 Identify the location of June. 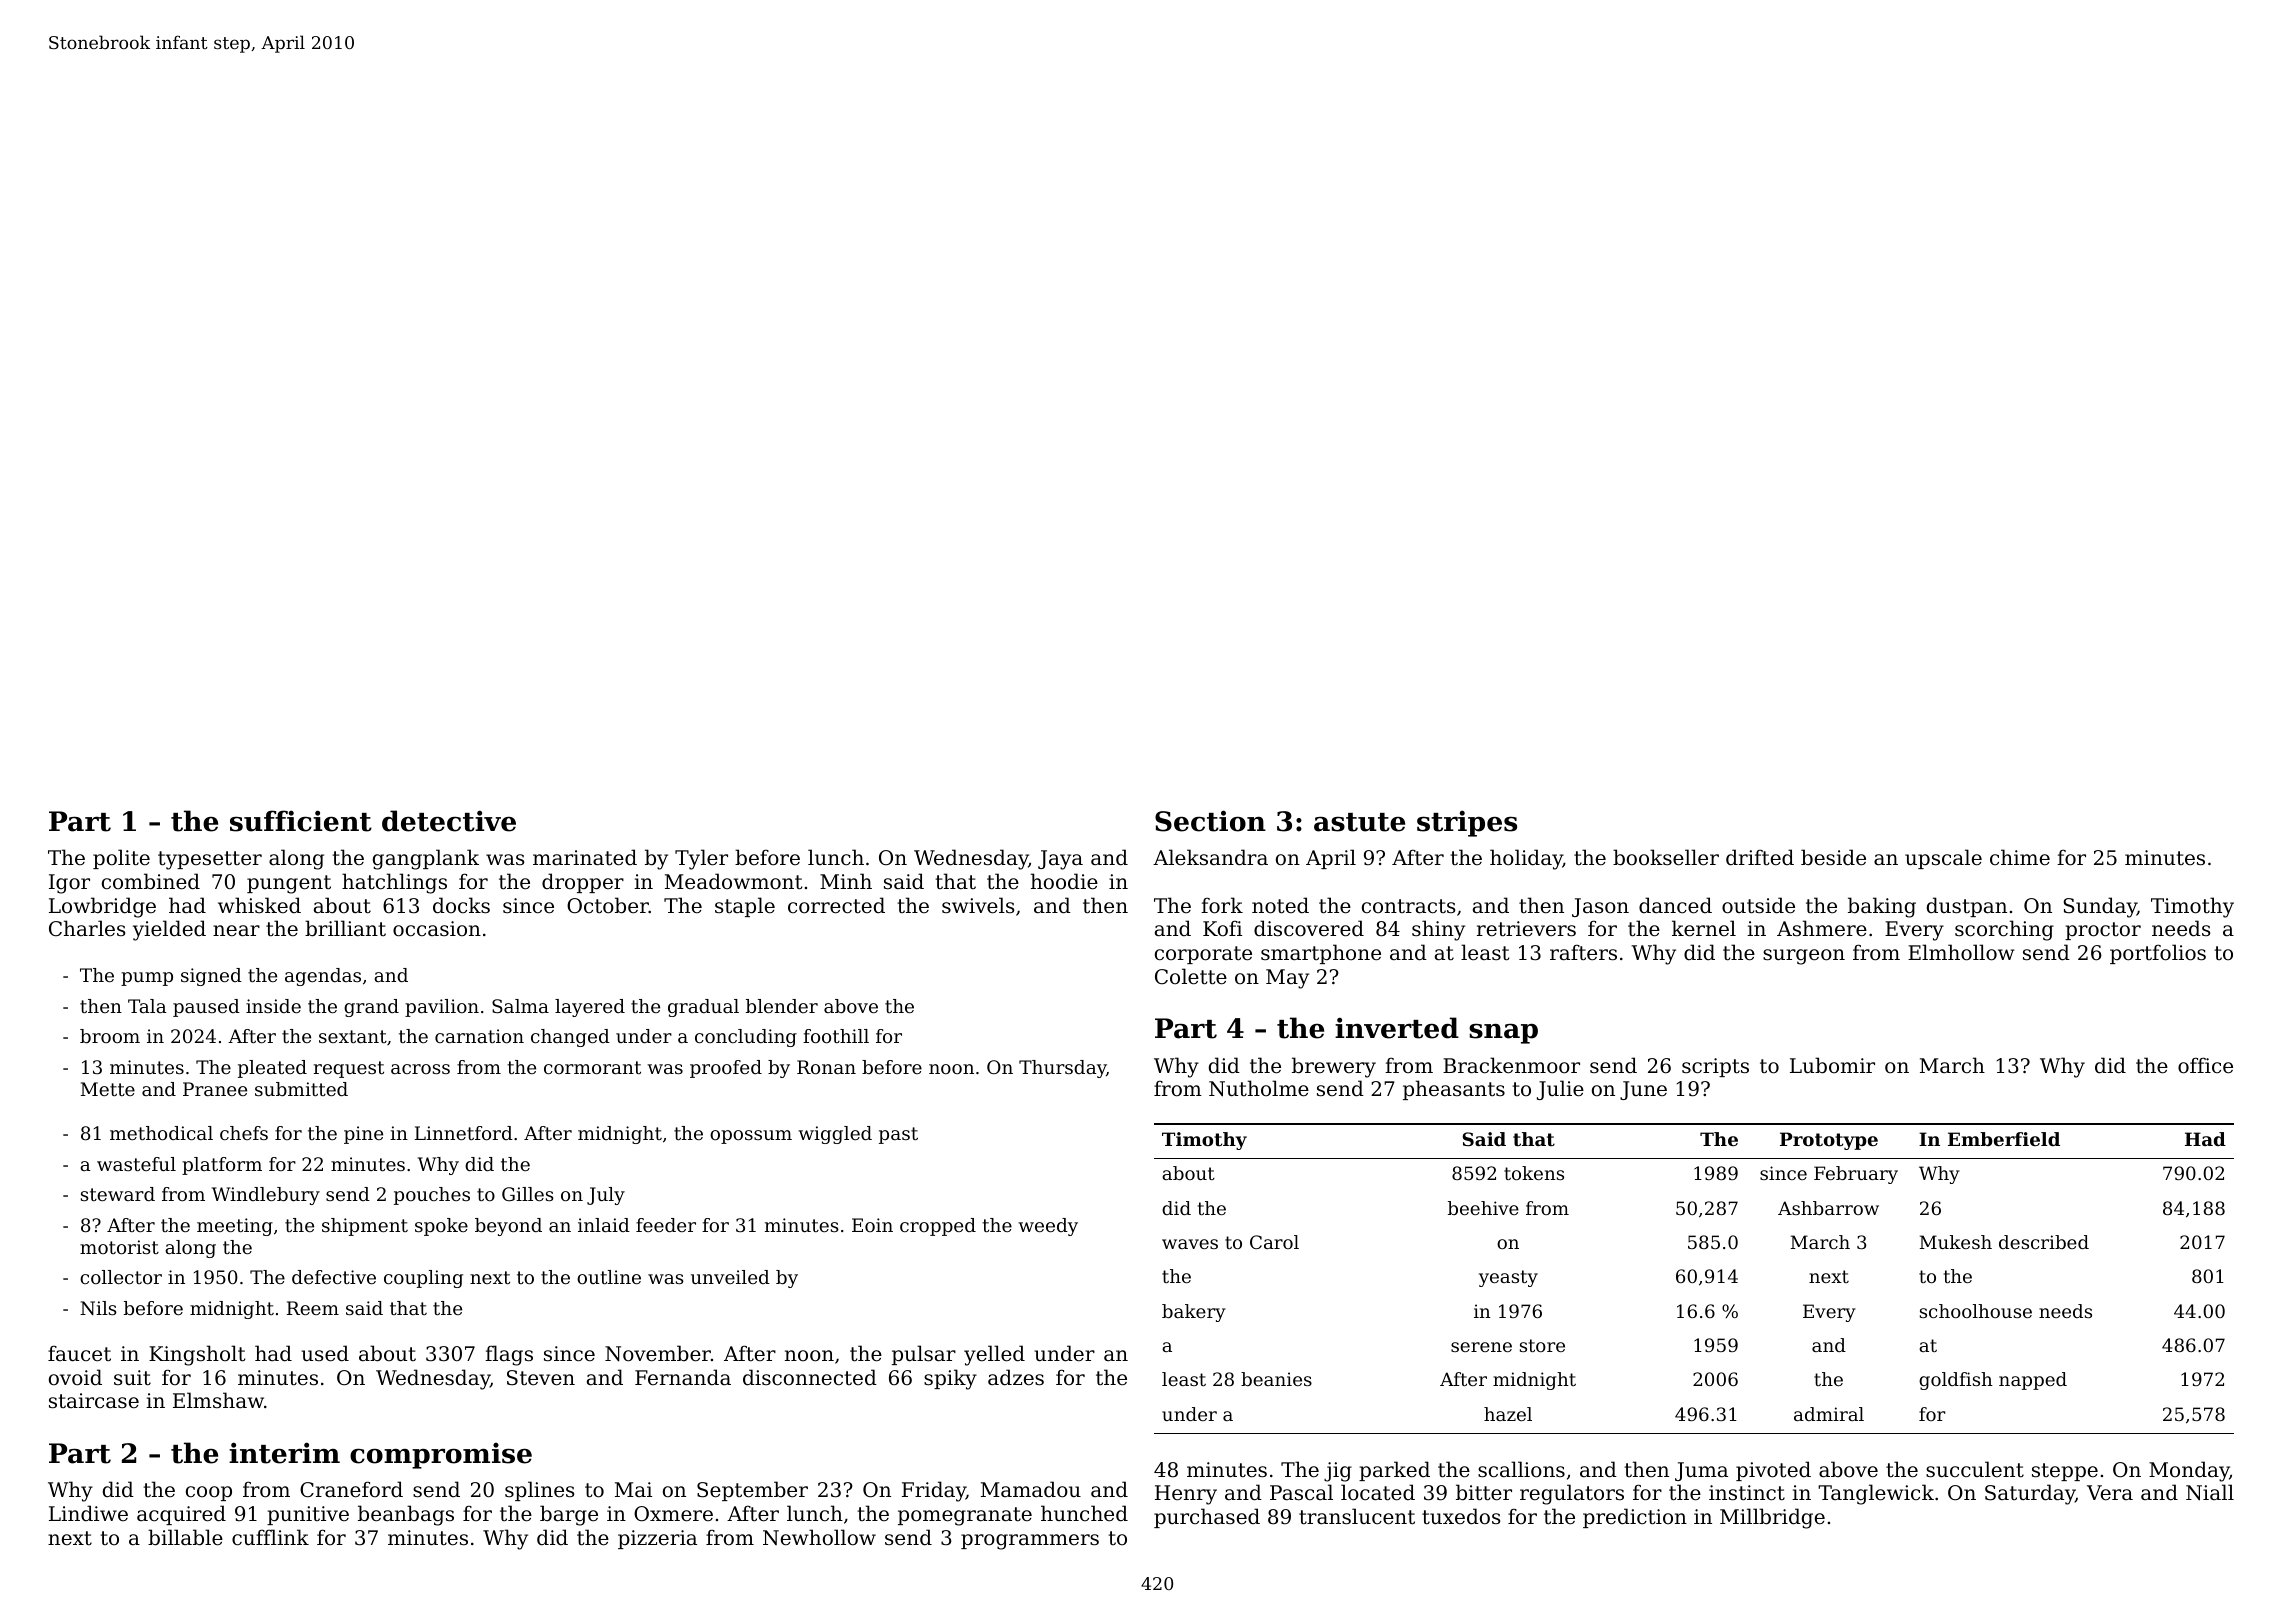
(1643, 1090).
